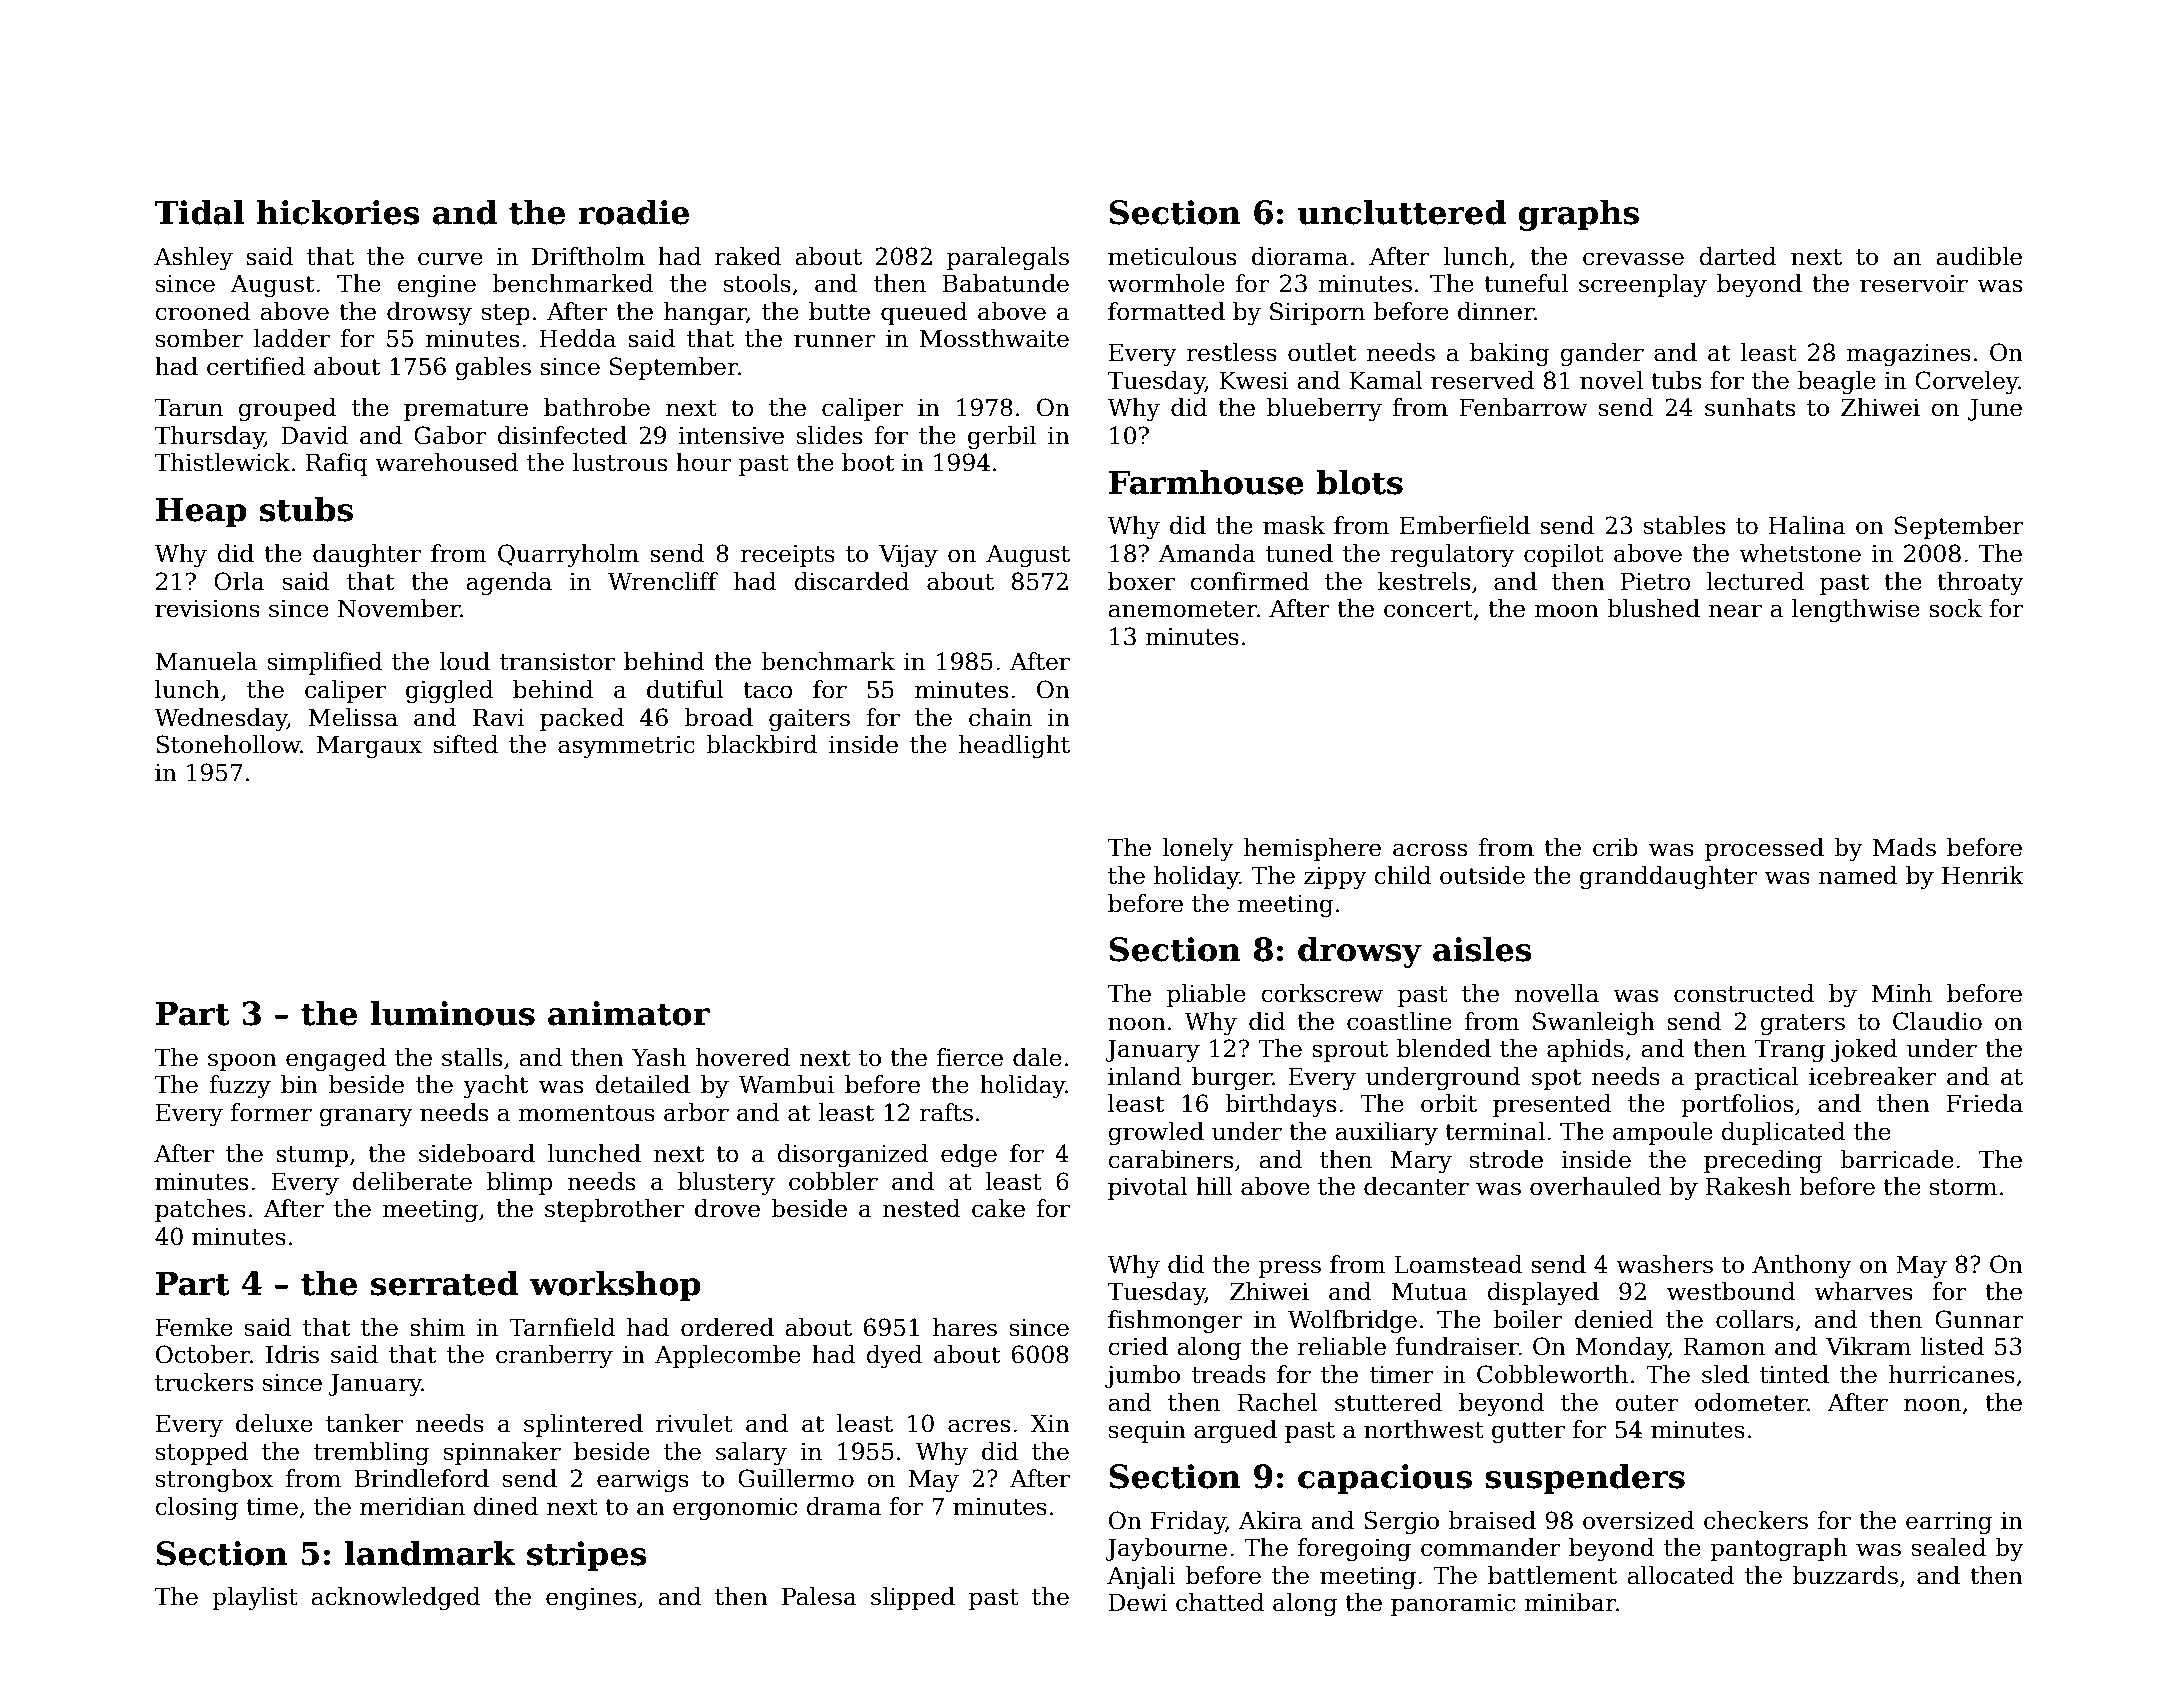  What do you see at coordinates (1764, 849) in the image?
I see `processed` at bounding box center [1764, 849].
